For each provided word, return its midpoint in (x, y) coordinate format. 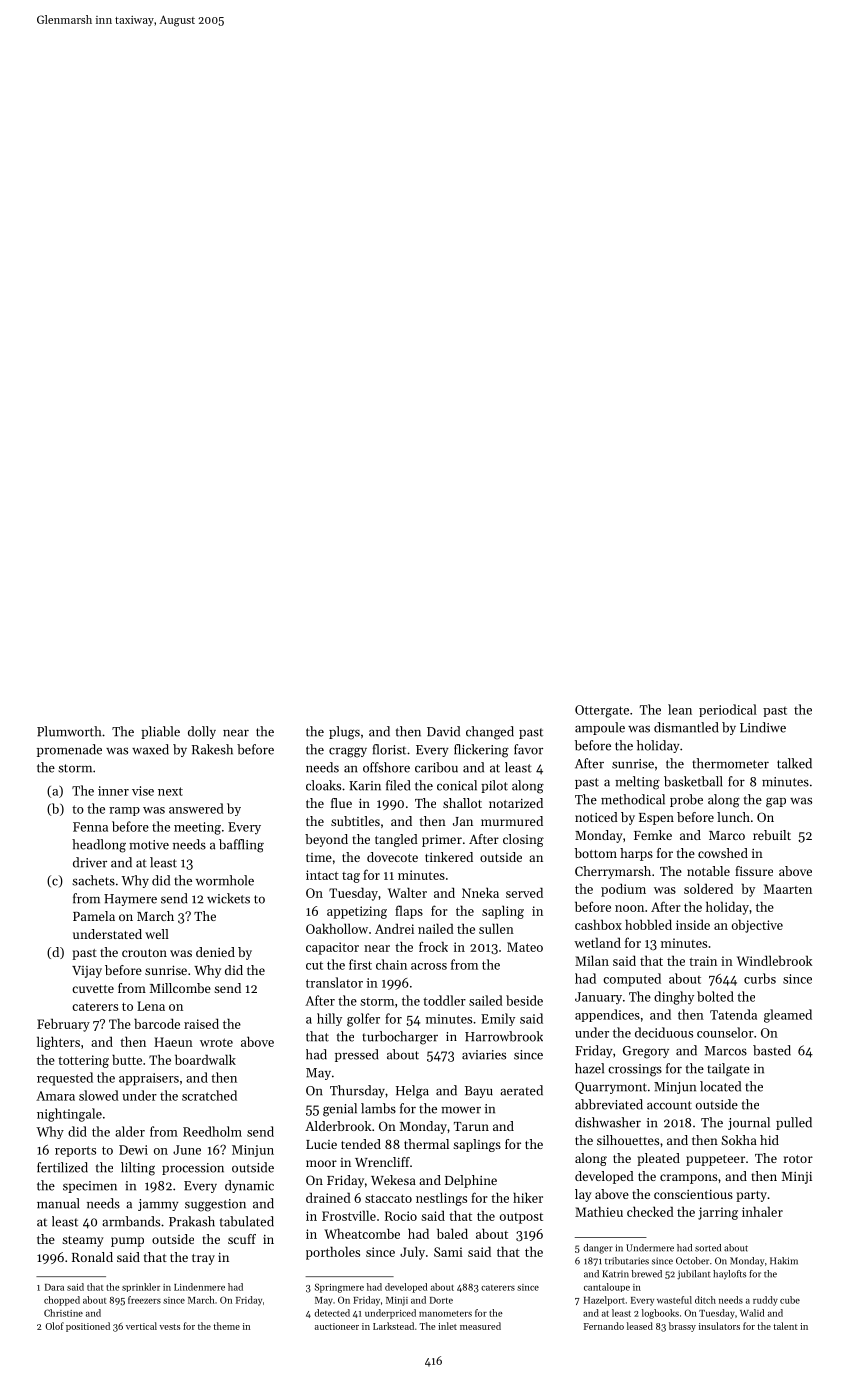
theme (227, 1326)
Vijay (87, 972)
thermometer (730, 763)
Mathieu (599, 1211)
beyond (326, 840)
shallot (462, 803)
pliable (160, 732)
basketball (693, 781)
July (412, 1253)
